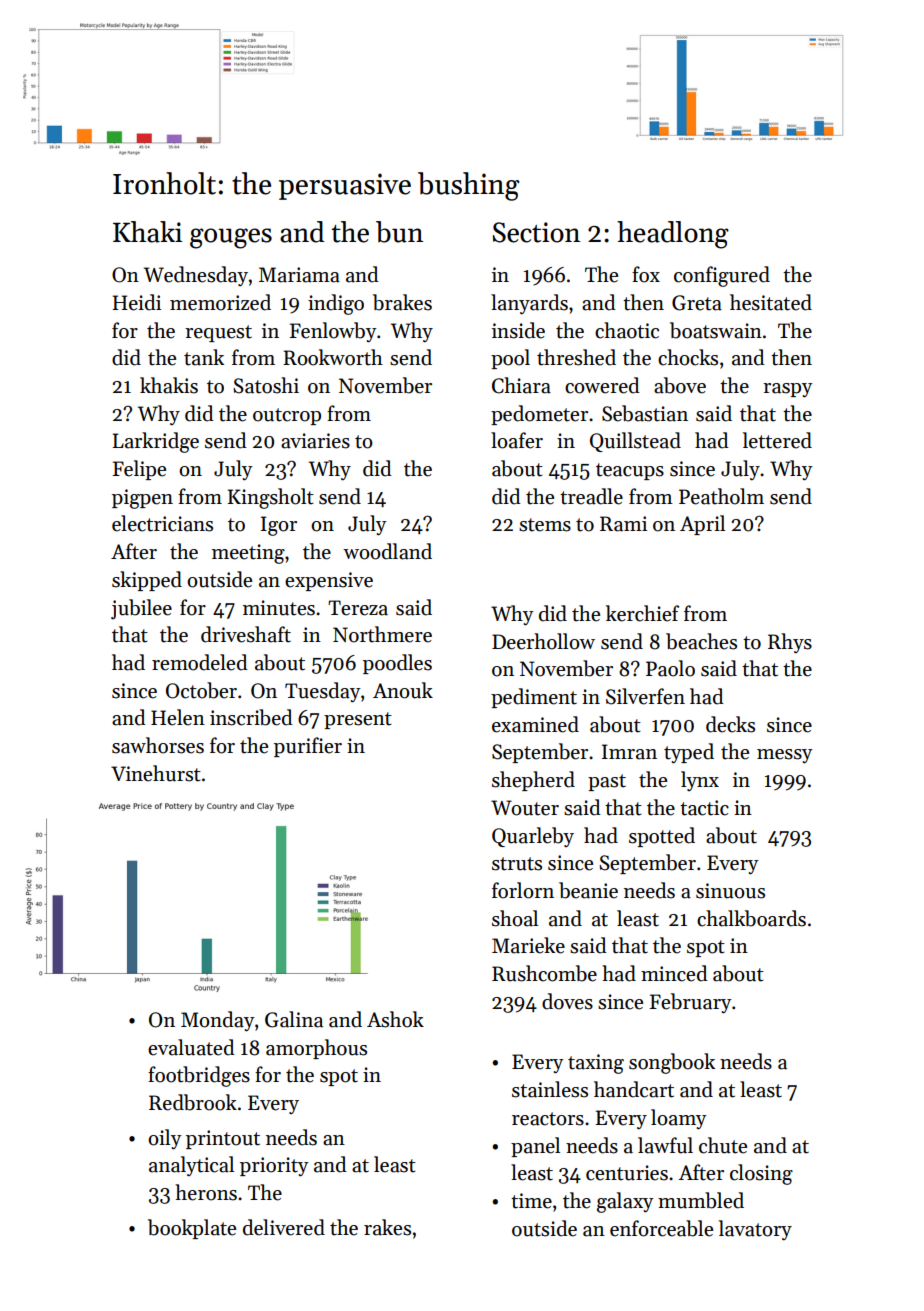  I want to click on Anouk, so click(403, 690).
